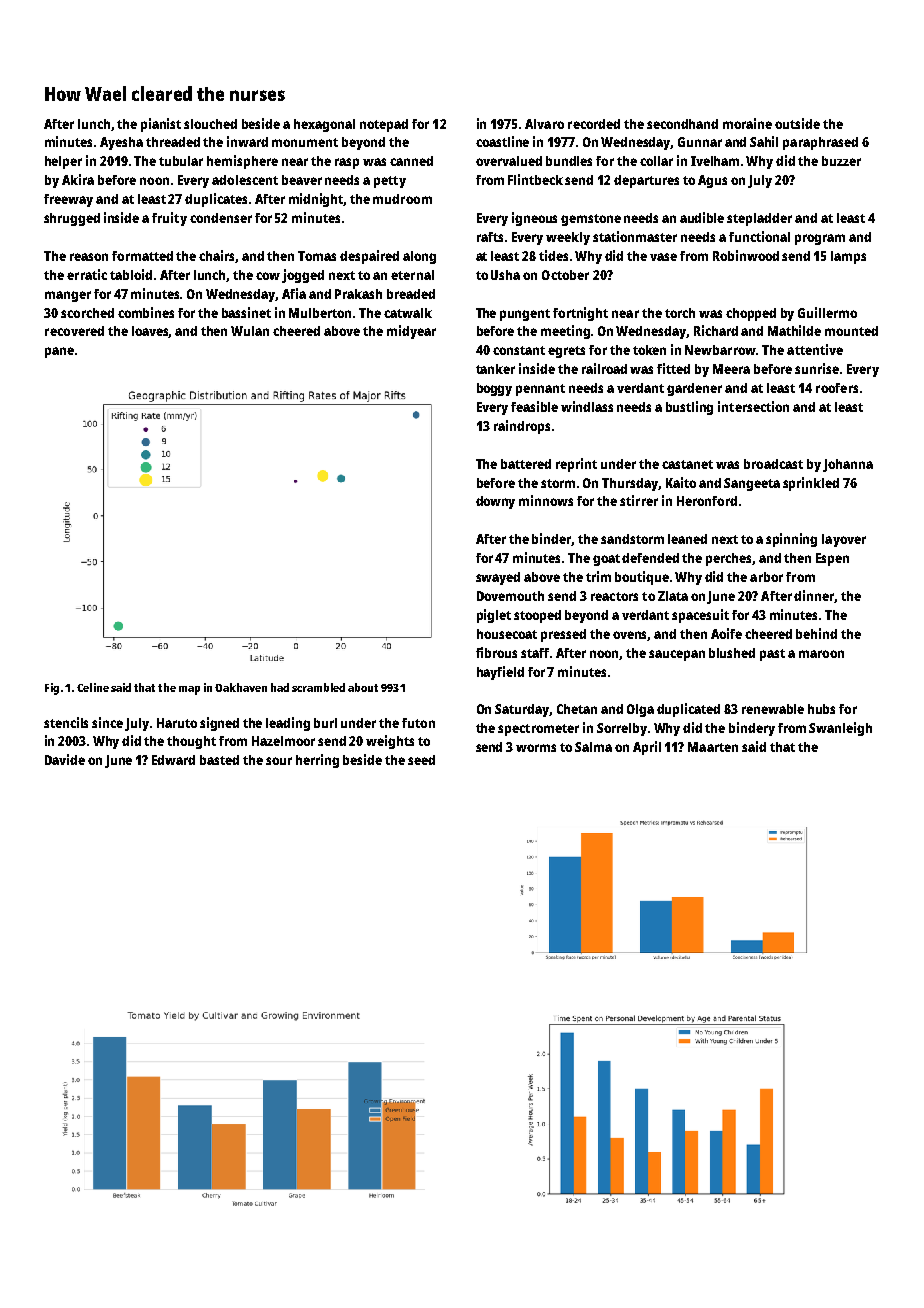 This screenshot has width=924, height=1308. I want to click on Wulan, so click(250, 331).
